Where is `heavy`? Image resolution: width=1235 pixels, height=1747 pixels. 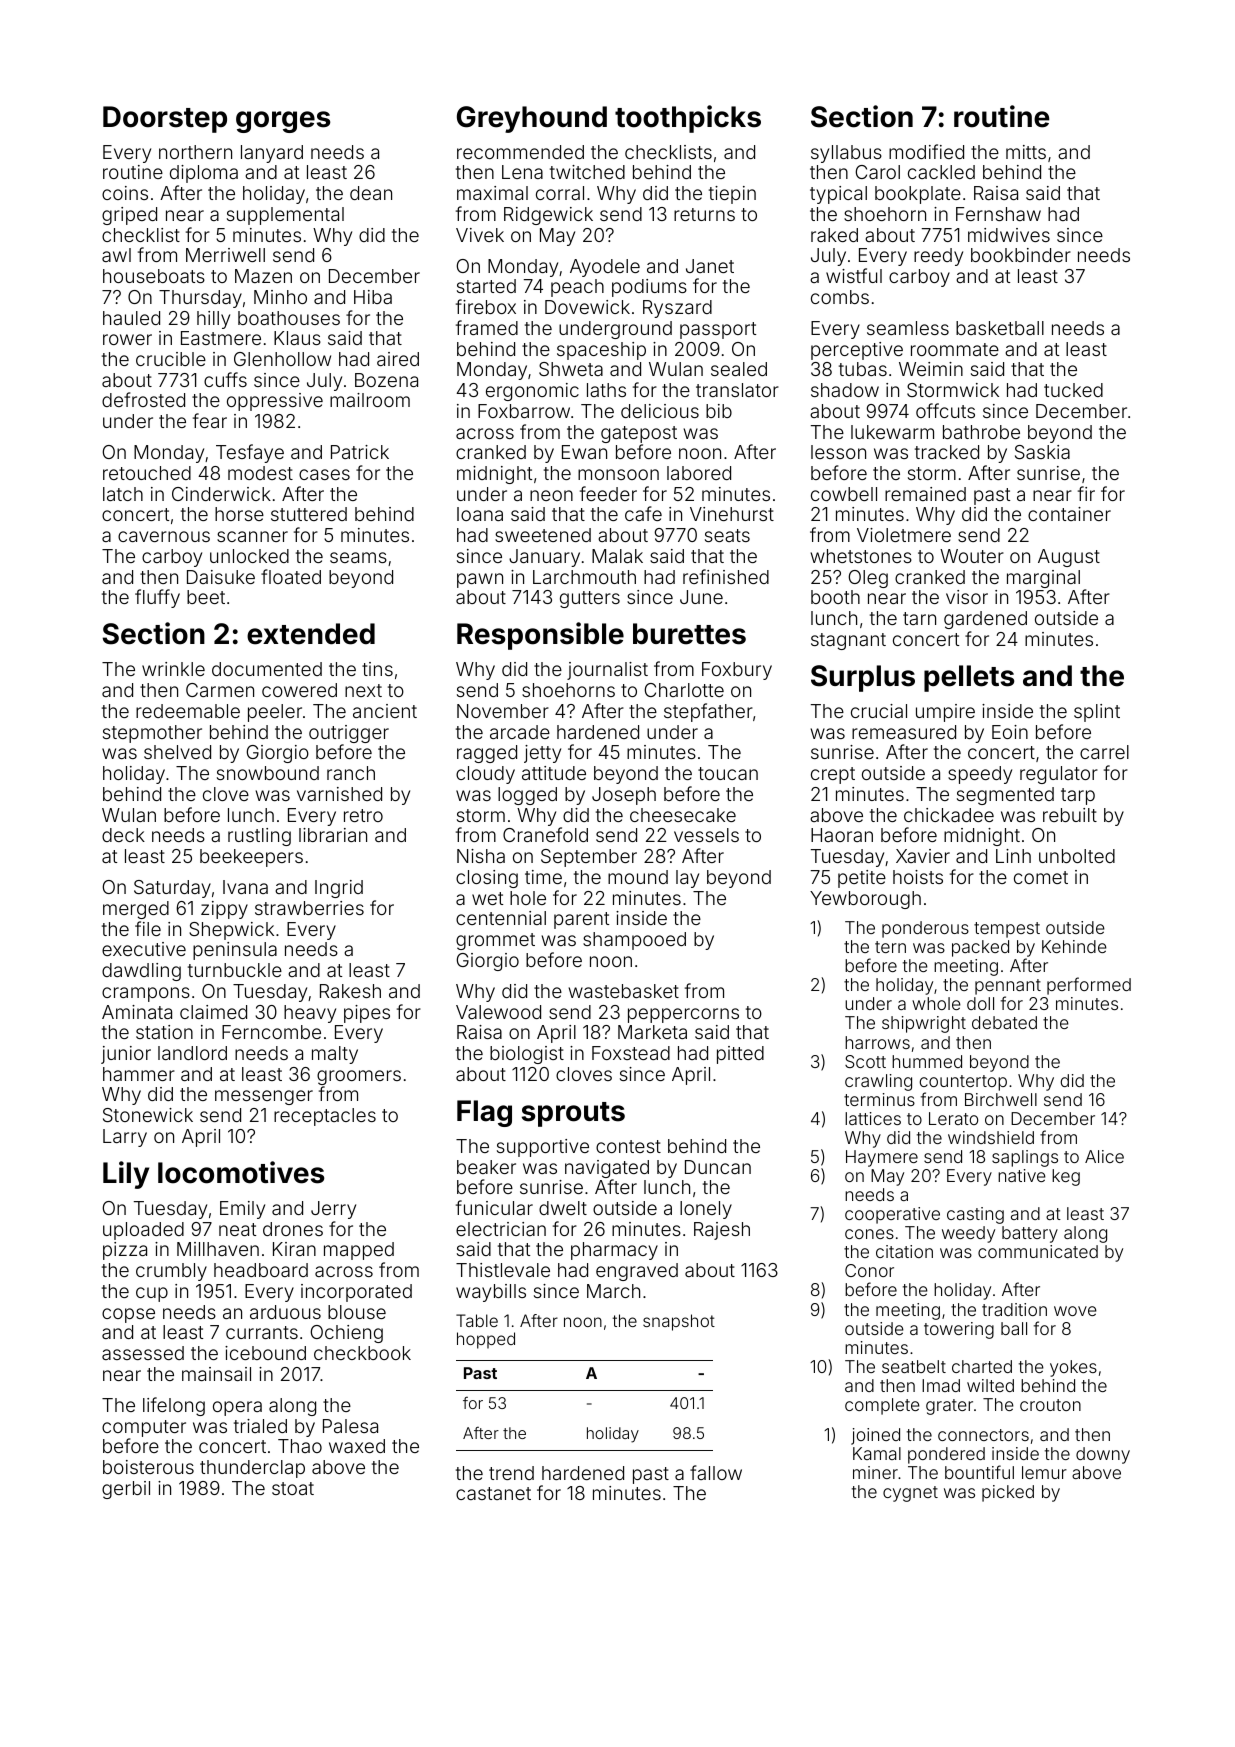 heavy is located at coordinates (310, 1014).
